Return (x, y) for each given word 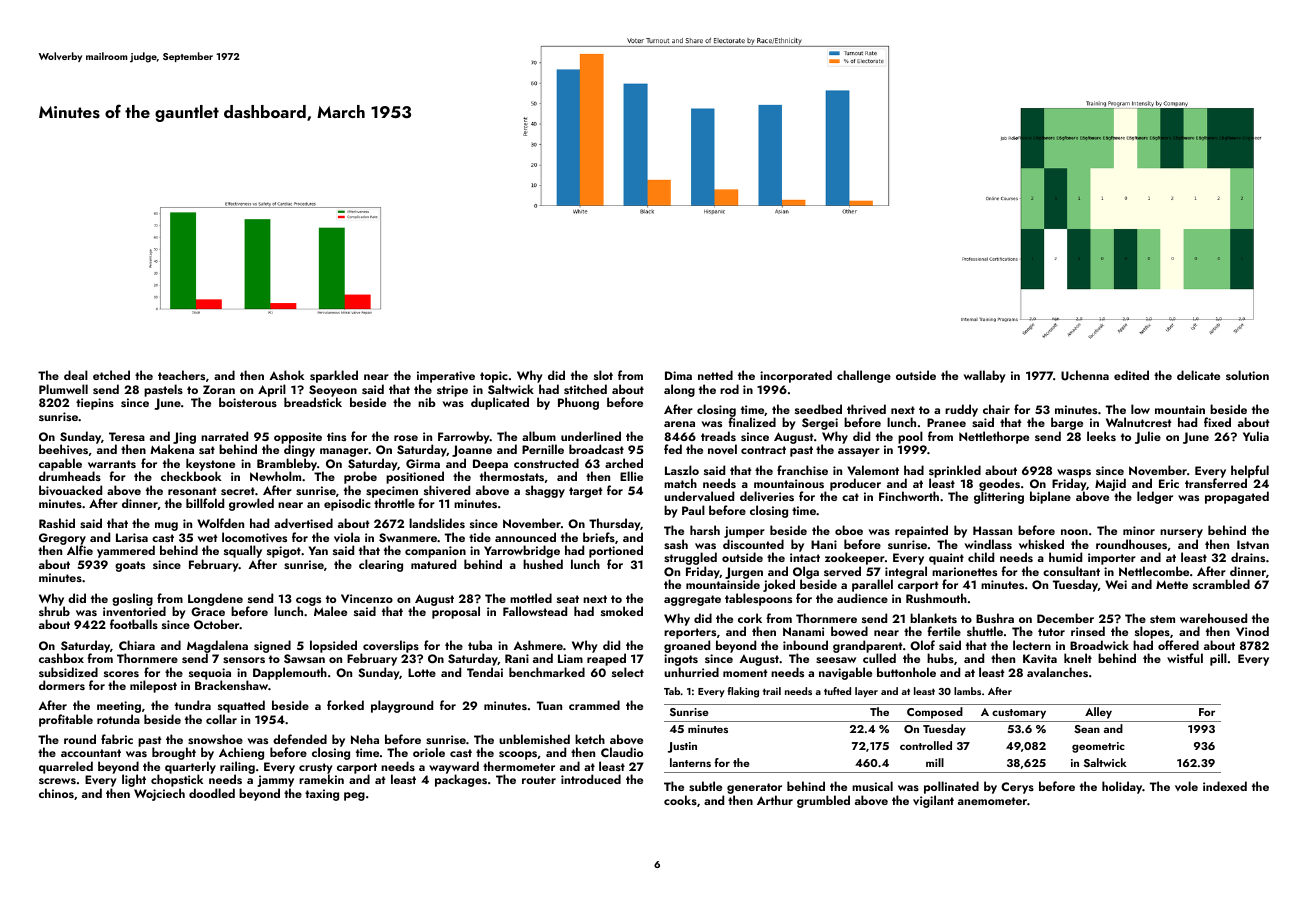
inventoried (134, 611)
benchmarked (547, 672)
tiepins (95, 404)
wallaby (985, 376)
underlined (591, 436)
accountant (91, 753)
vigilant (933, 801)
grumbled (823, 801)
